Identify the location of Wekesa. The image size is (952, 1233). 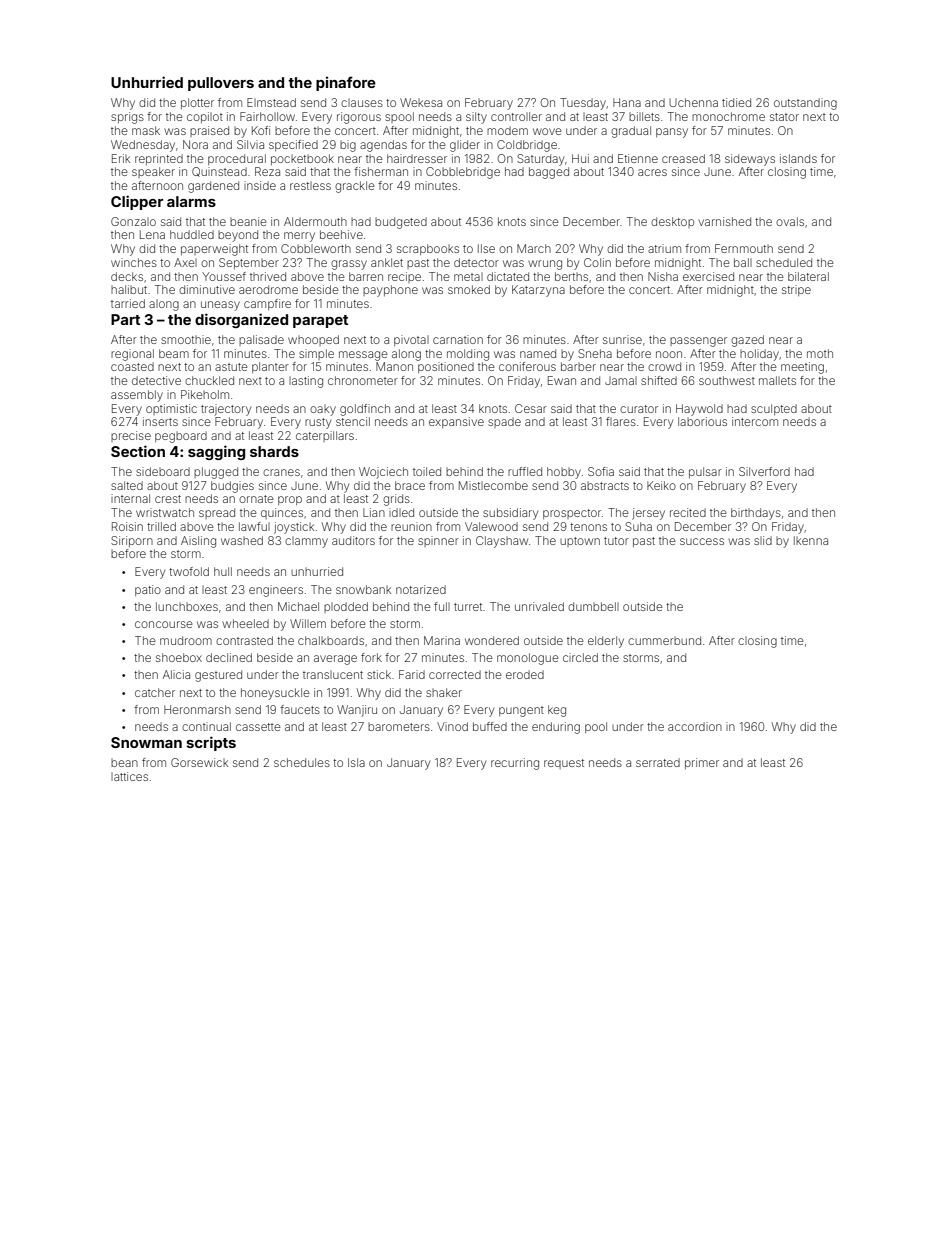
(421, 102).
